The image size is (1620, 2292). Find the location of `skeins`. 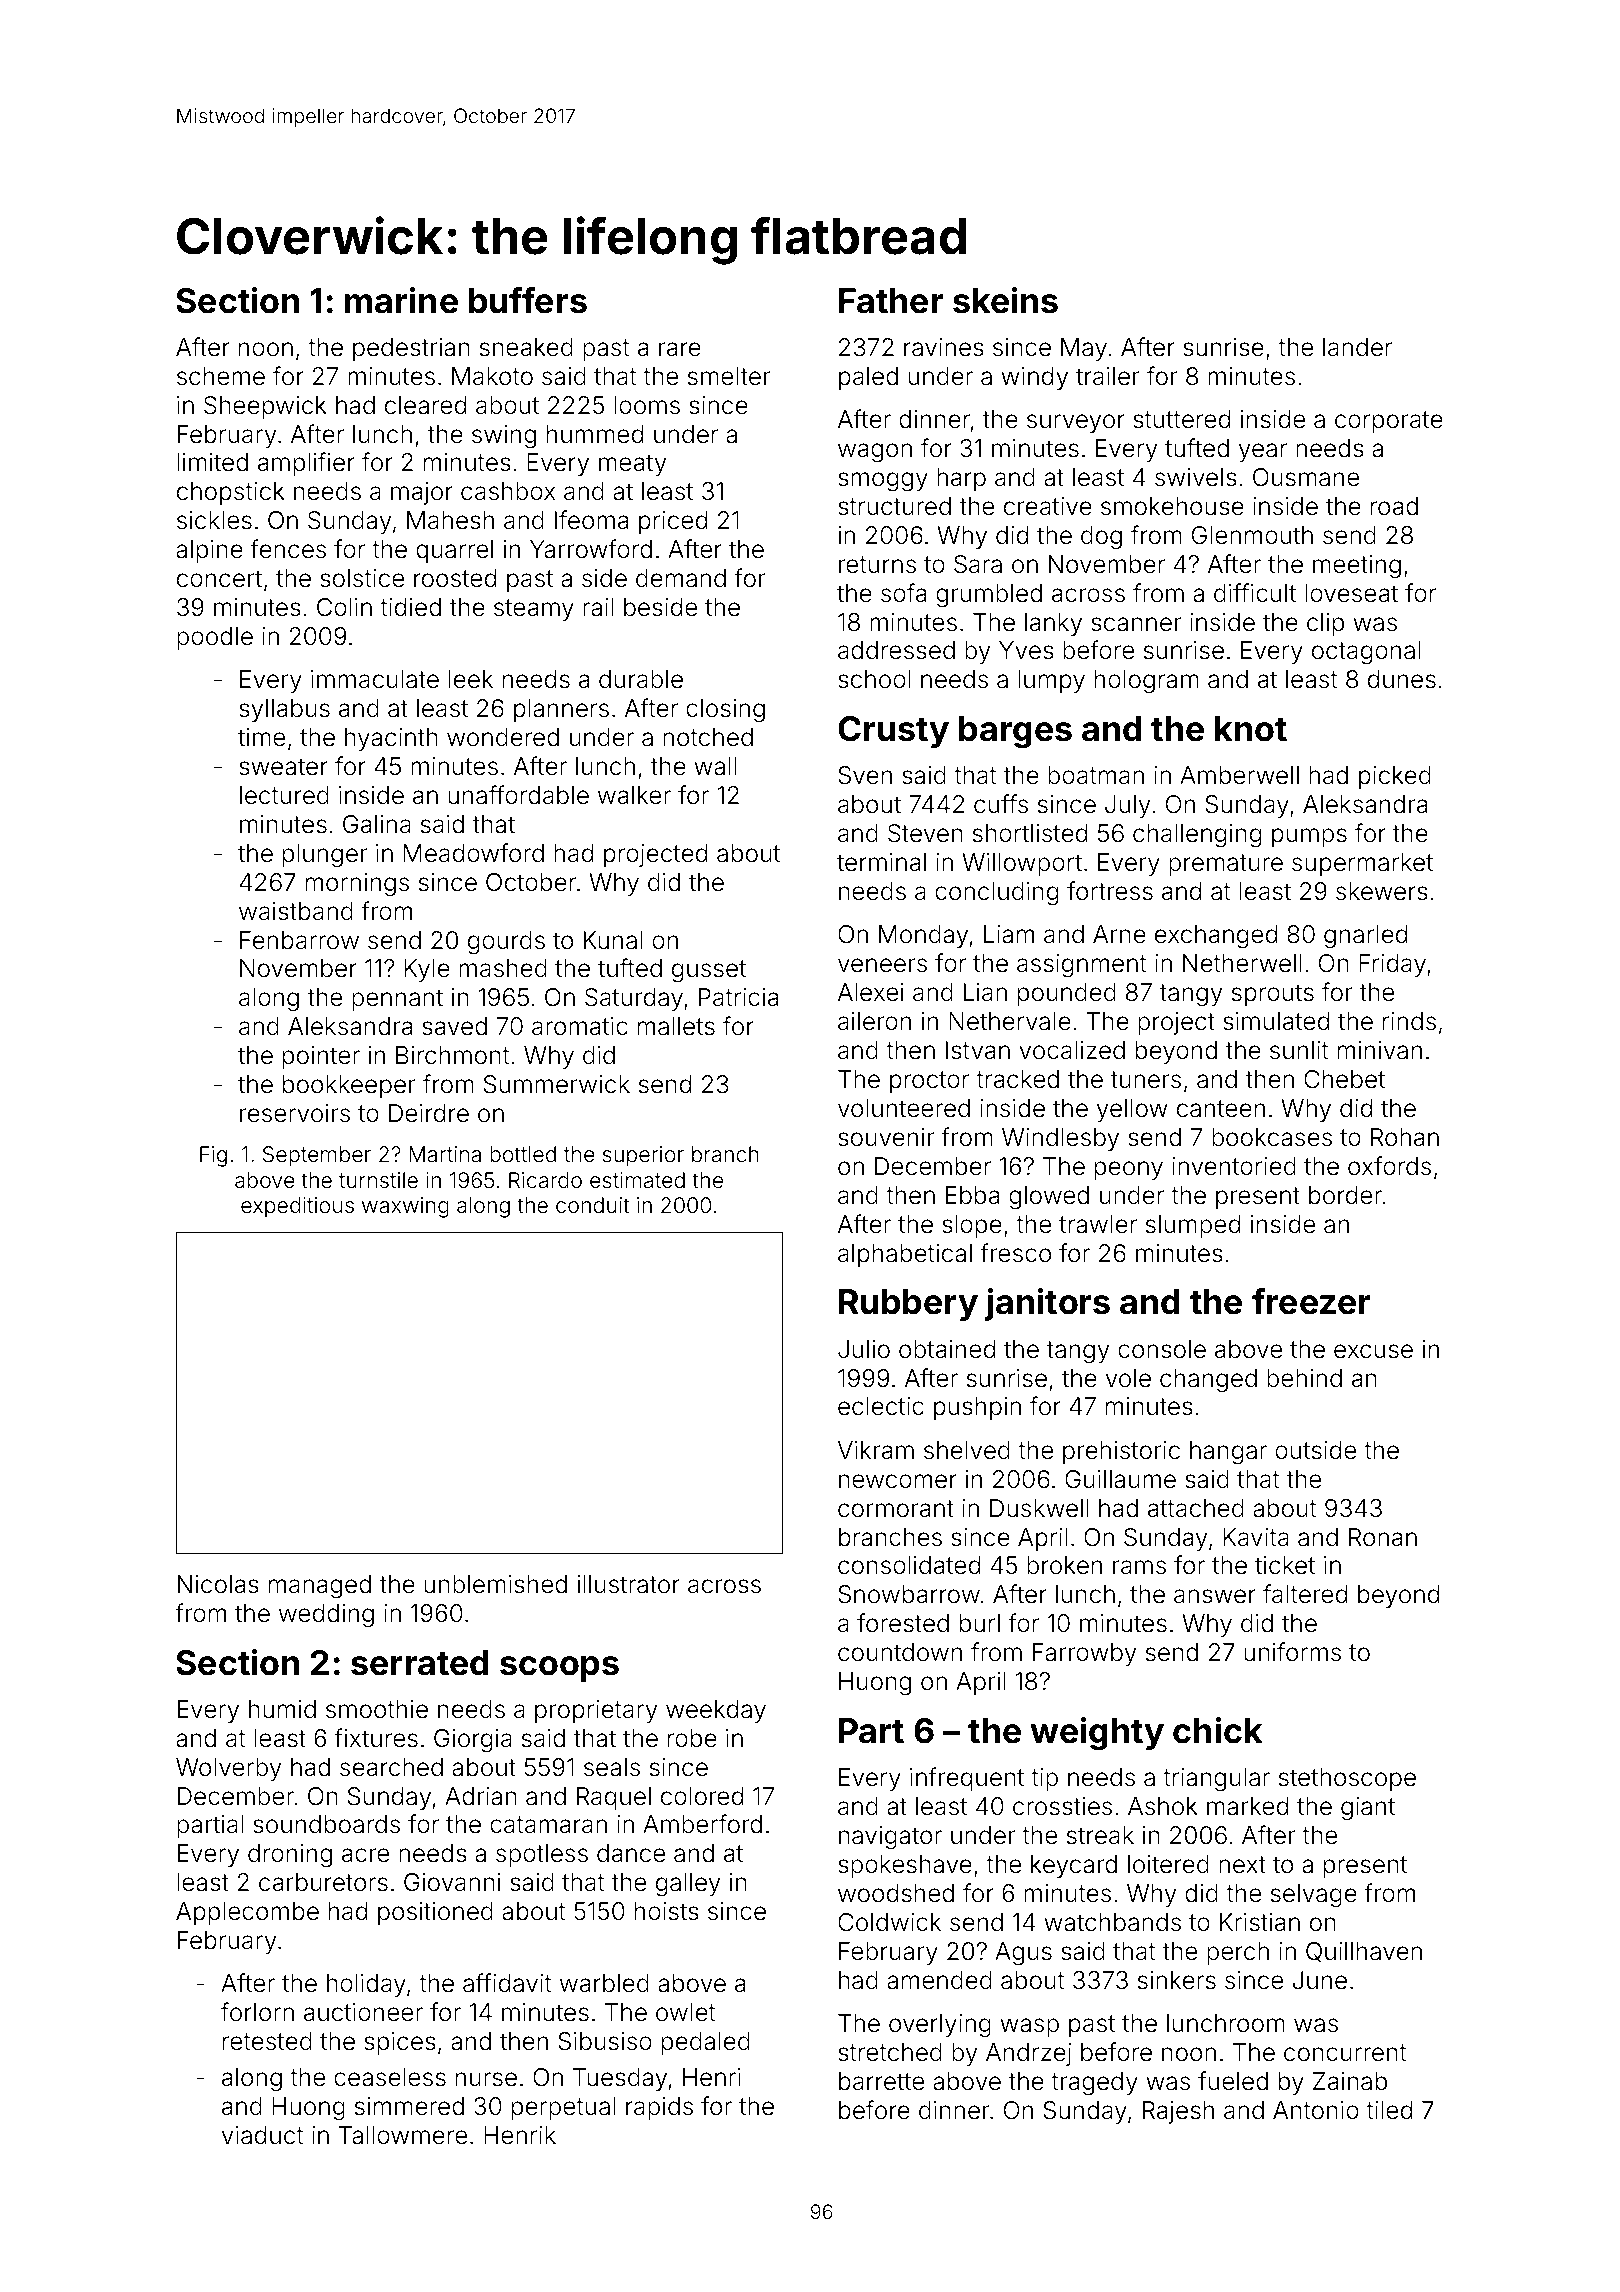

skeins is located at coordinates (1005, 300).
